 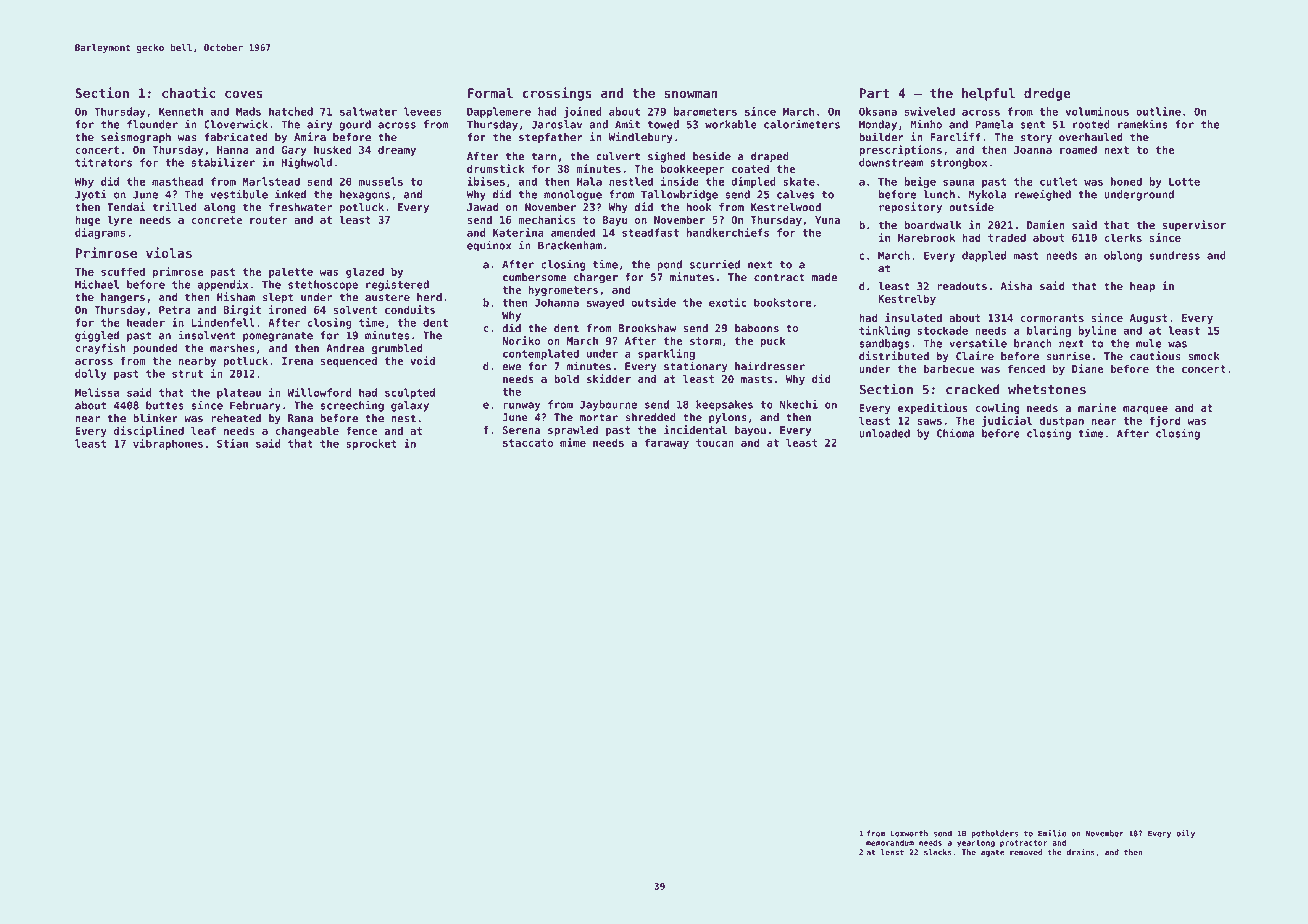 What do you see at coordinates (91, 195) in the screenshot?
I see `Jyoti` at bounding box center [91, 195].
